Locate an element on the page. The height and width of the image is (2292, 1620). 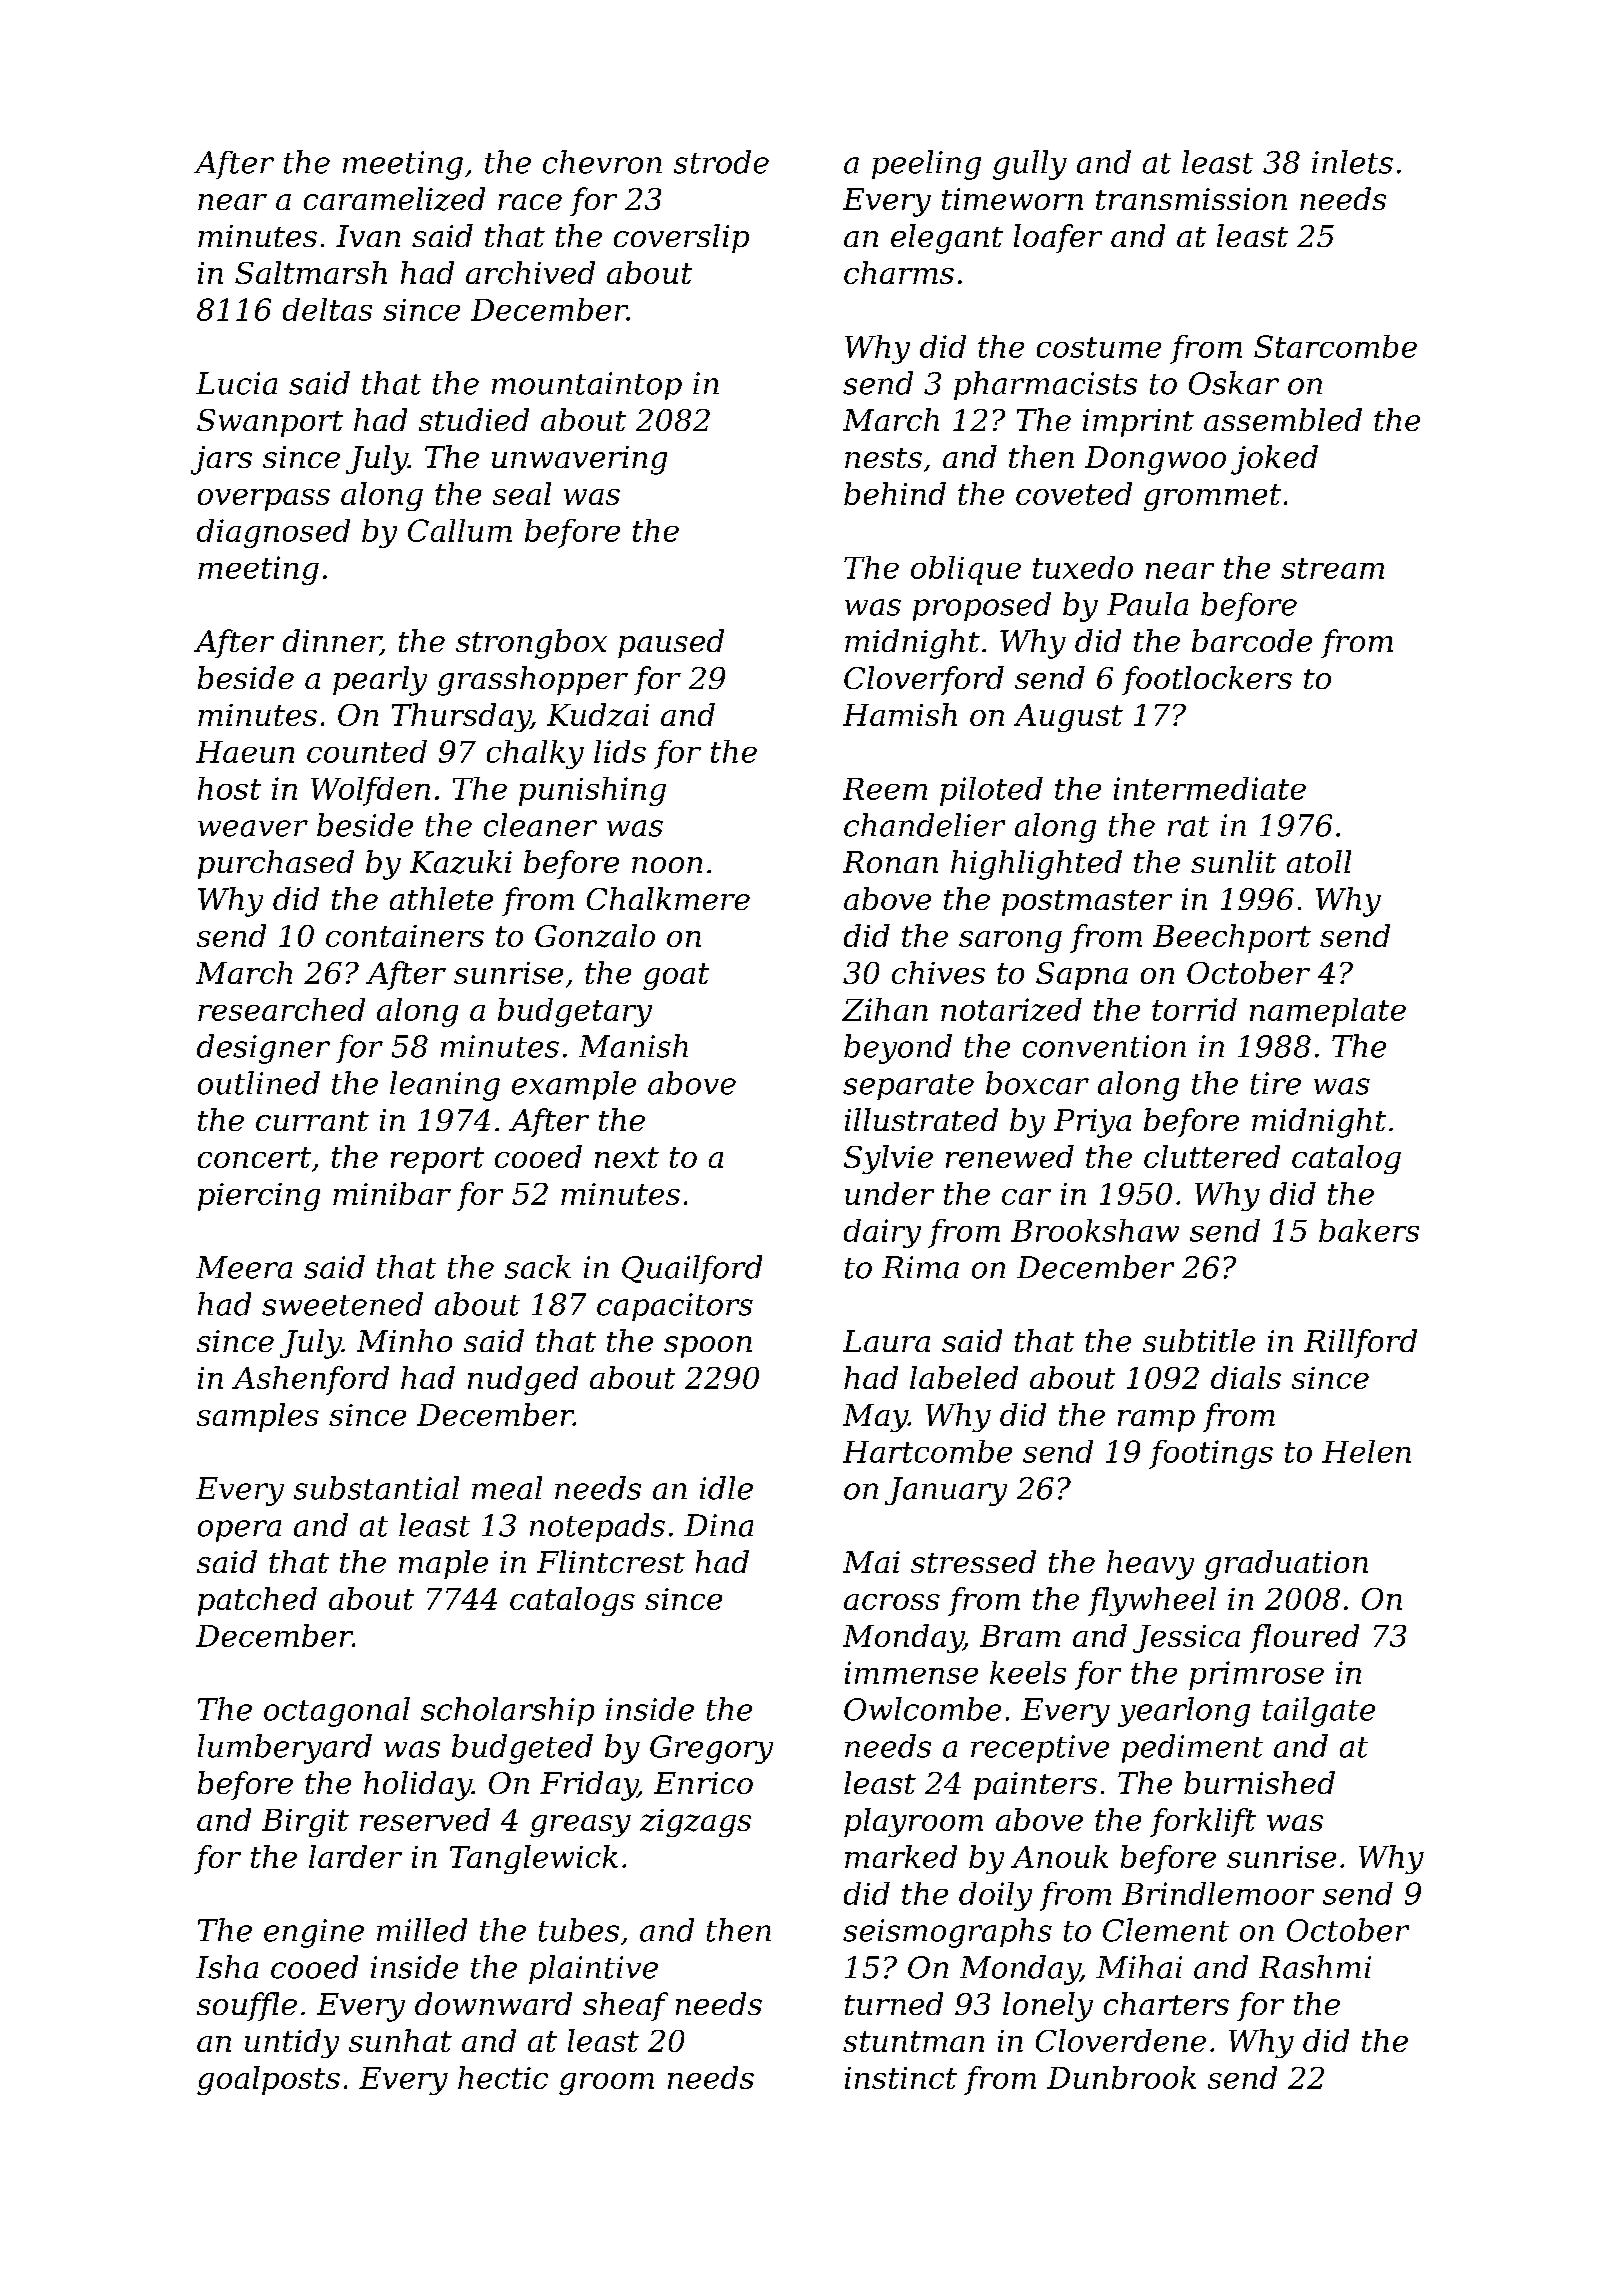
atoll is located at coordinates (1319, 861).
